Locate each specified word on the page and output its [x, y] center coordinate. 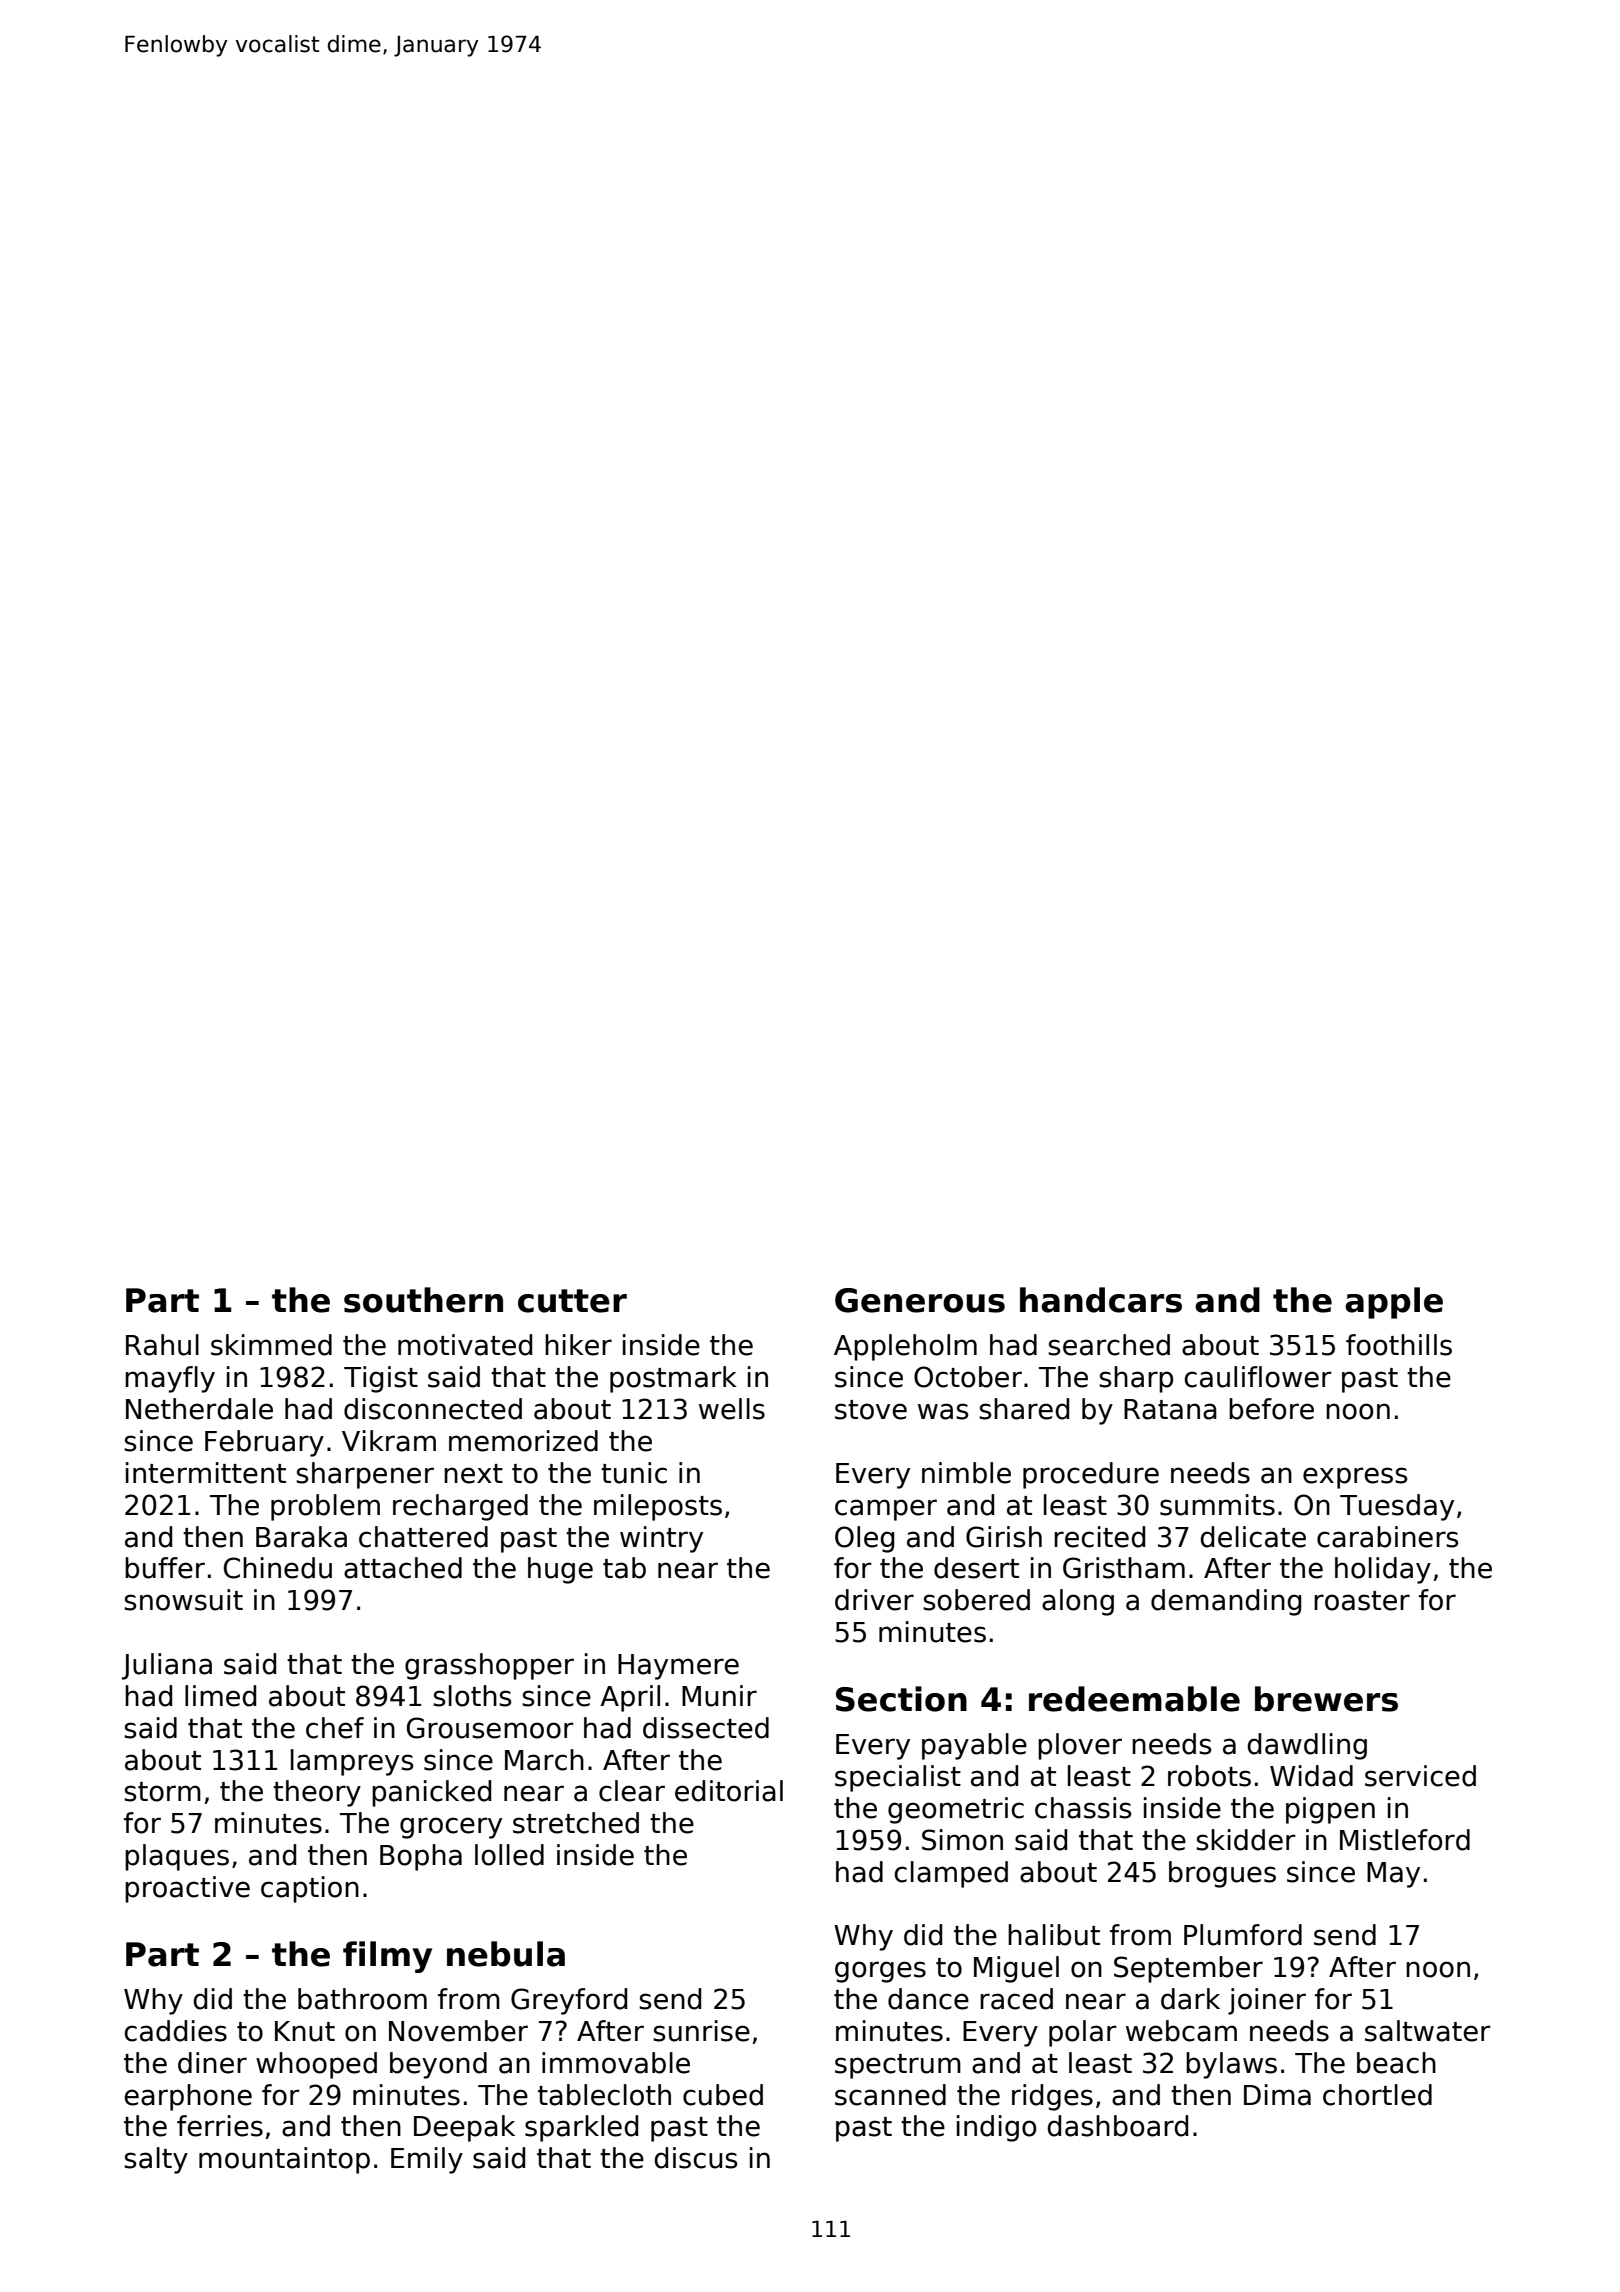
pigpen [1330, 1810]
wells [732, 1409]
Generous [920, 1300]
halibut [1054, 1935]
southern [423, 1300]
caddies [175, 2031]
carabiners [1387, 1537]
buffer [165, 1568]
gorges [880, 1972]
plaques [177, 1857]
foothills [1399, 1345]
